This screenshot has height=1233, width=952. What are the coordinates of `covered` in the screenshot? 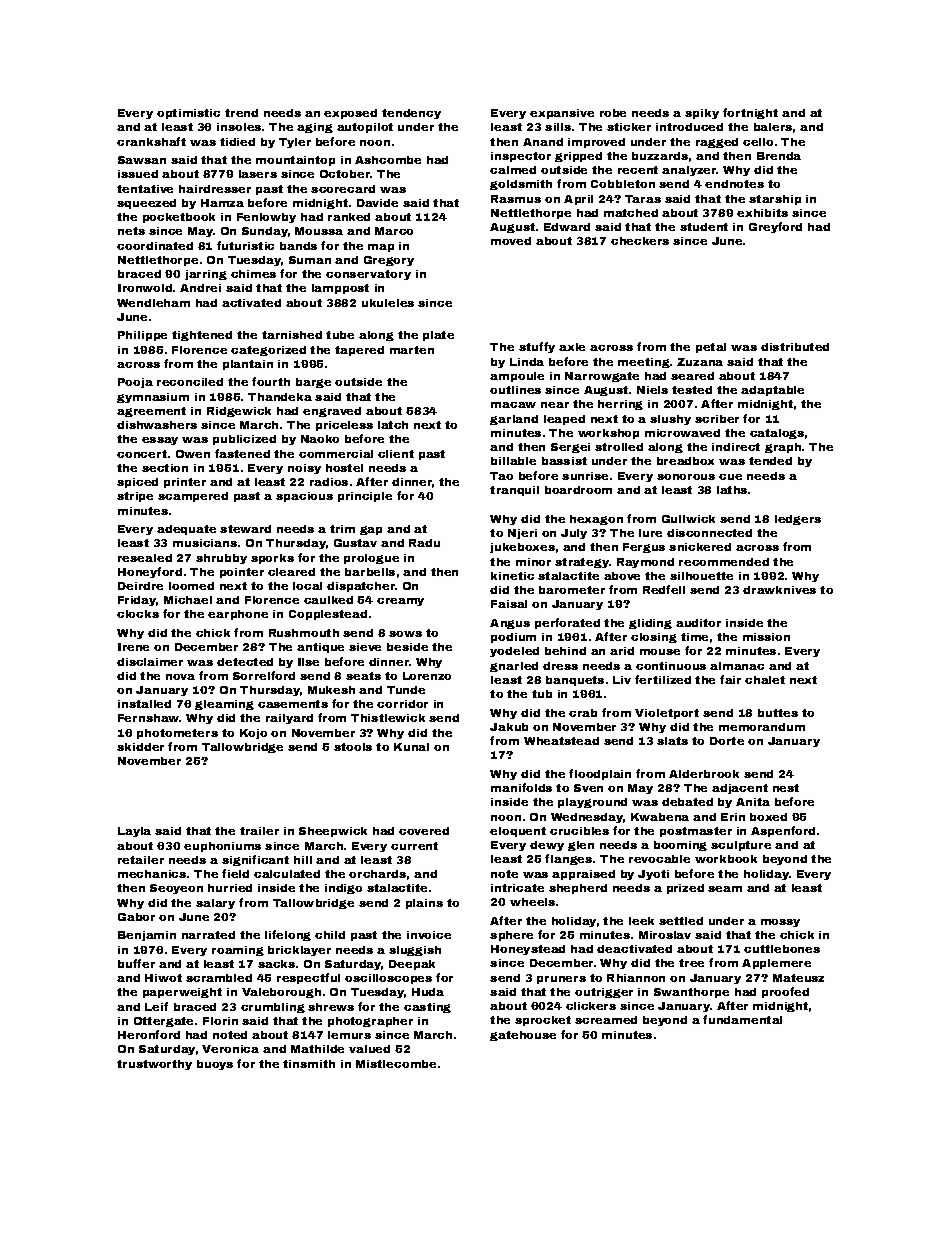 It's located at (424, 831).
